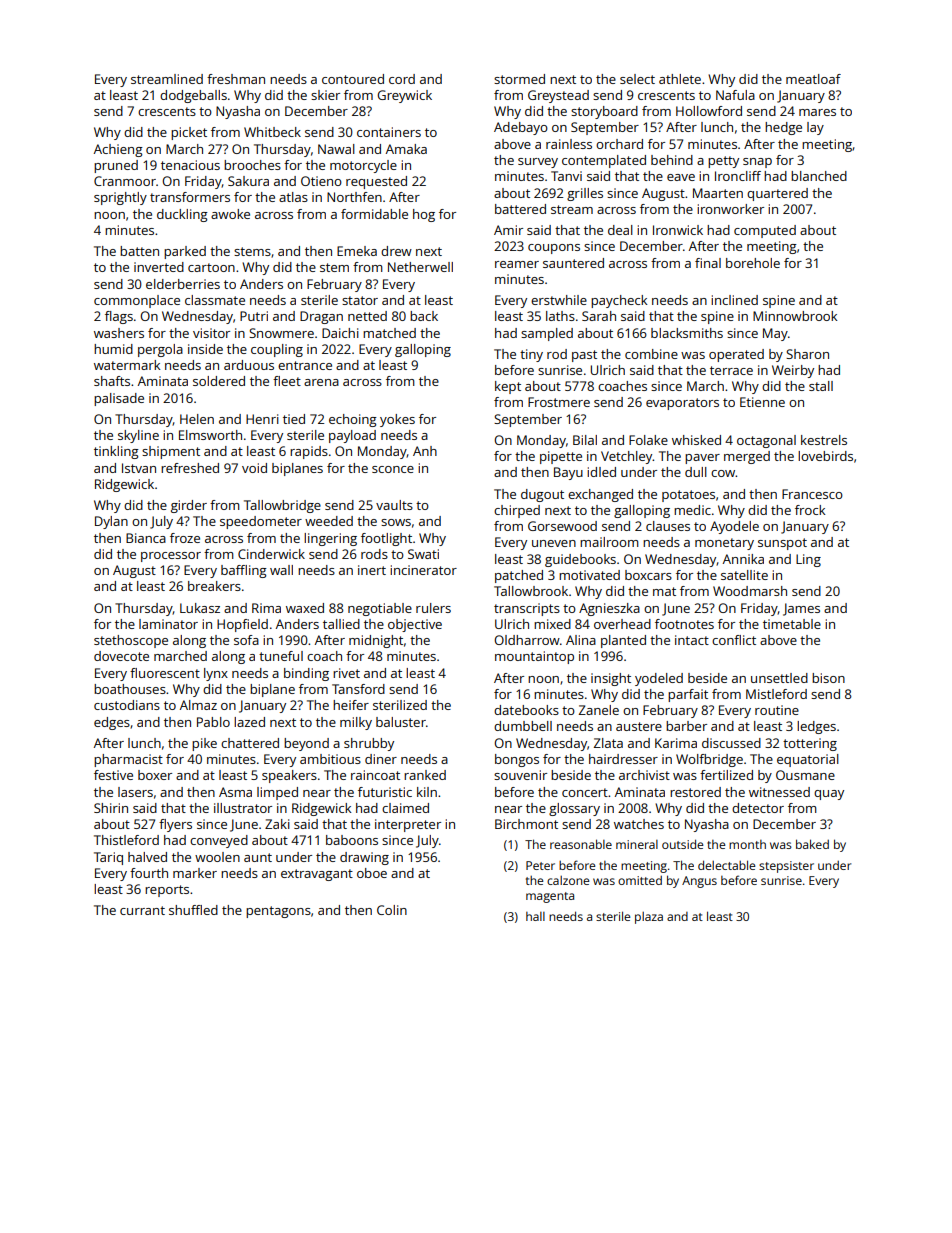 The width and height of the screenshot is (952, 1233). I want to click on hall, so click(535, 916).
